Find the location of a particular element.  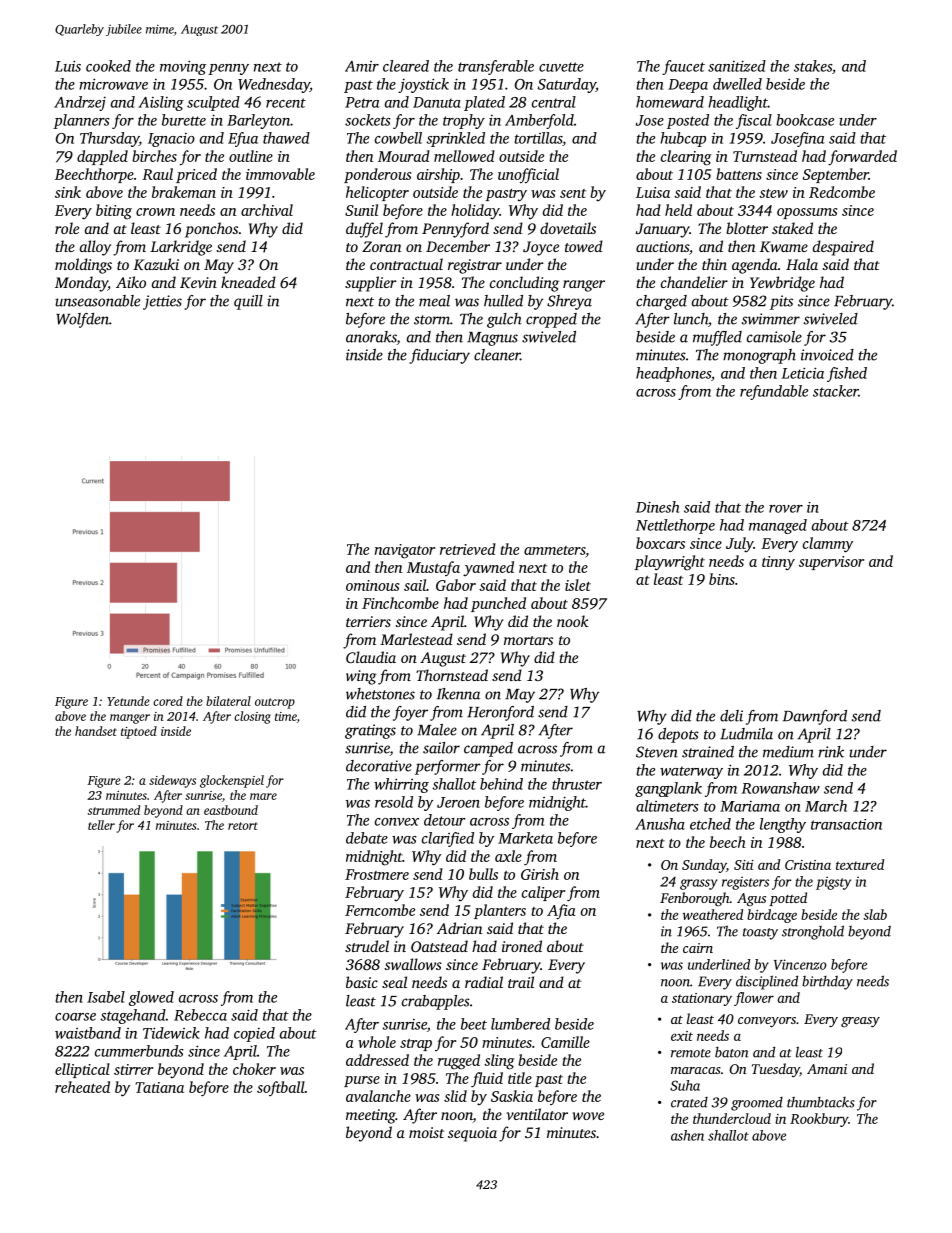

greasy is located at coordinates (860, 1022).
